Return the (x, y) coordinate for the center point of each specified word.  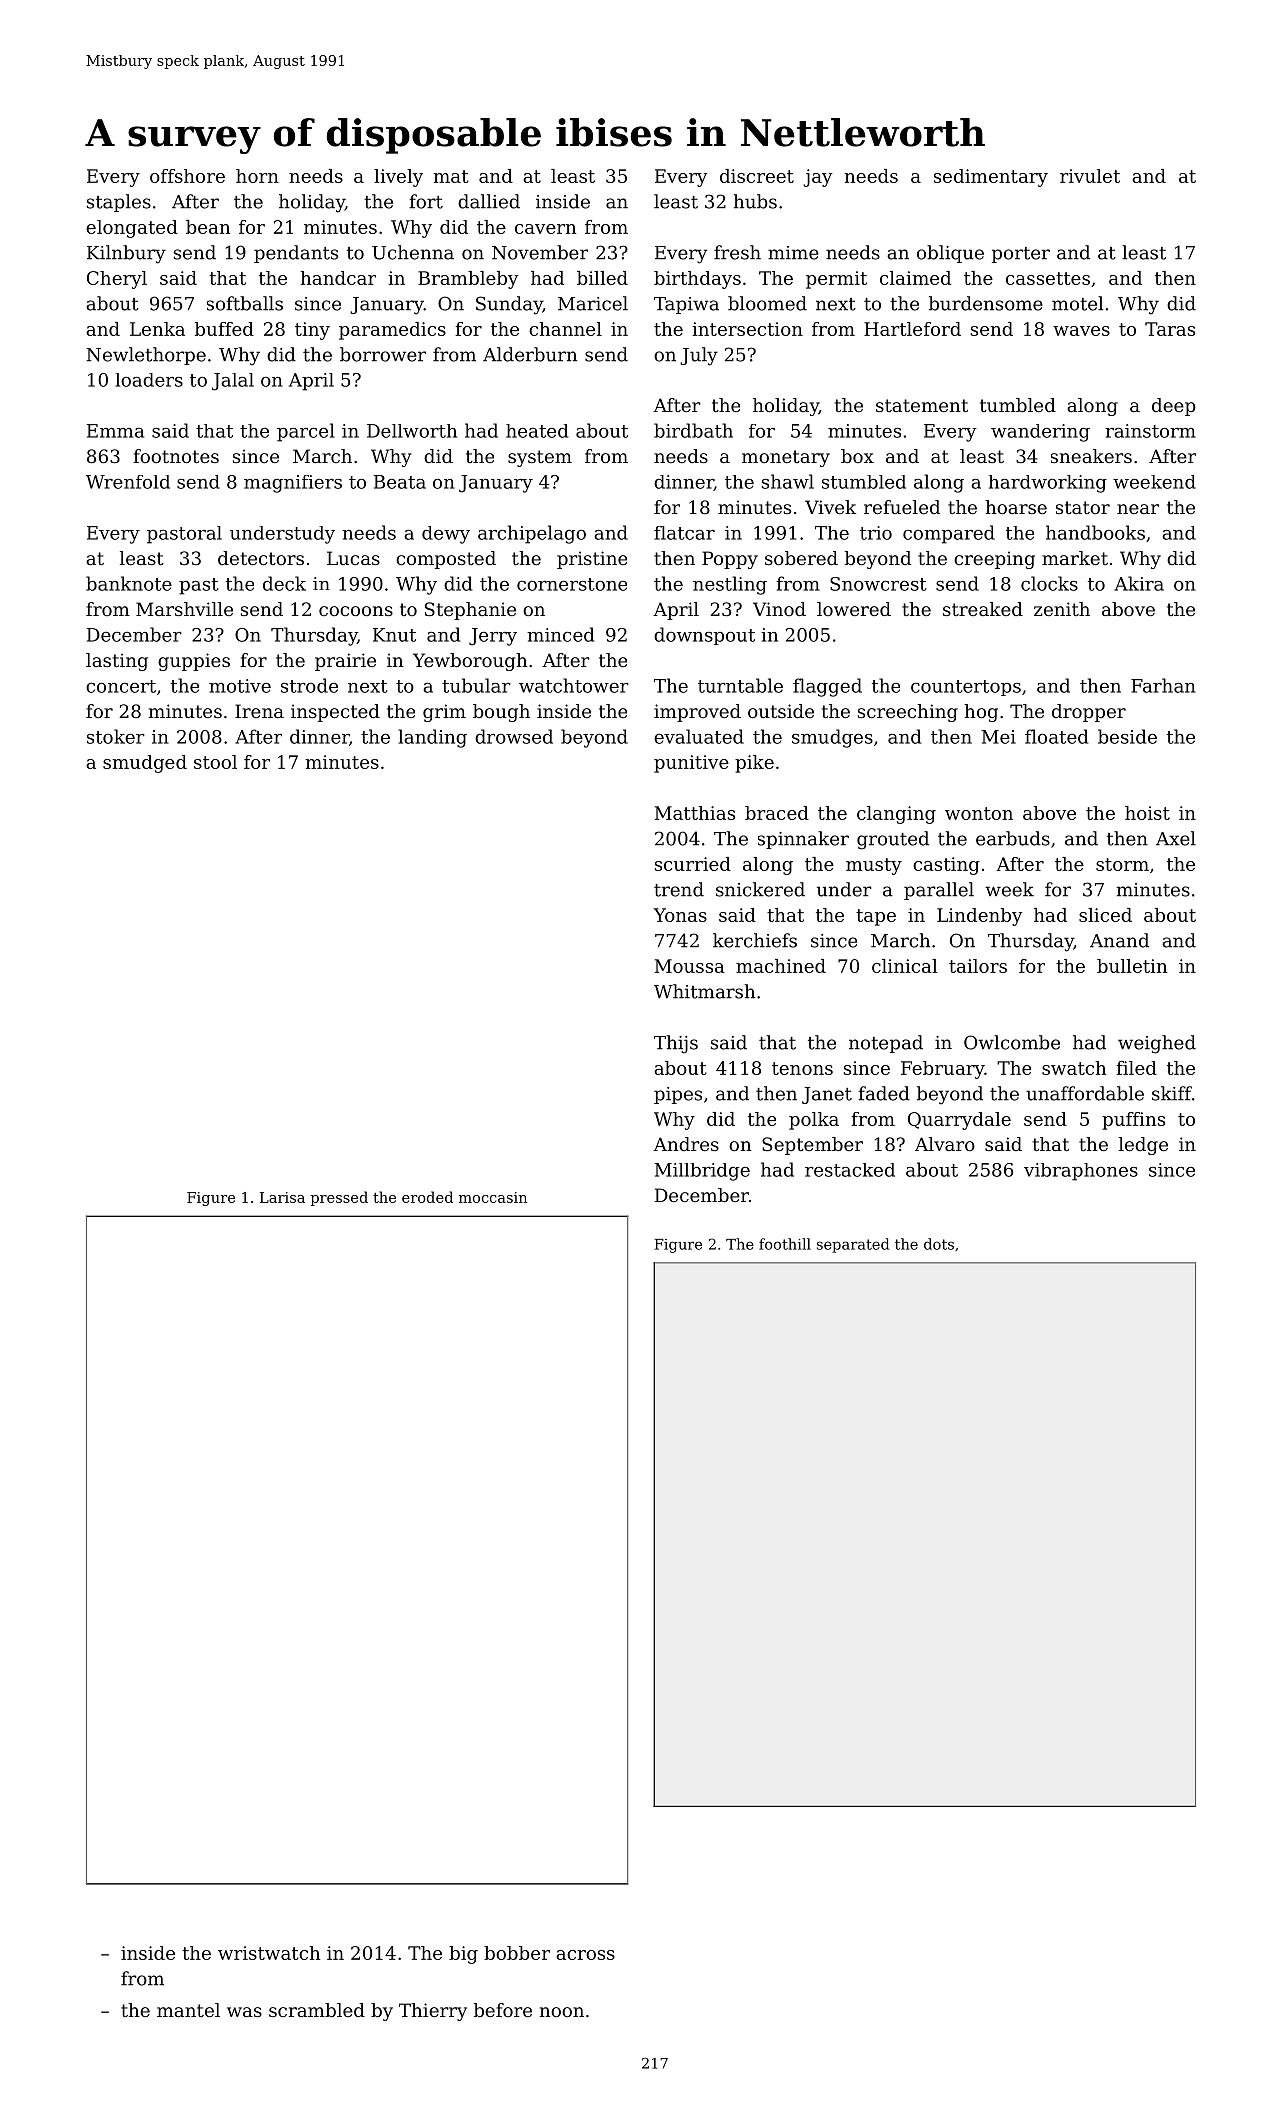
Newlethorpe (146, 356)
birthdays (697, 280)
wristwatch (269, 1953)
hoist (1147, 813)
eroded (427, 1197)
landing (433, 738)
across (585, 1955)
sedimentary (991, 178)
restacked (850, 1170)
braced (777, 813)
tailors (978, 966)
